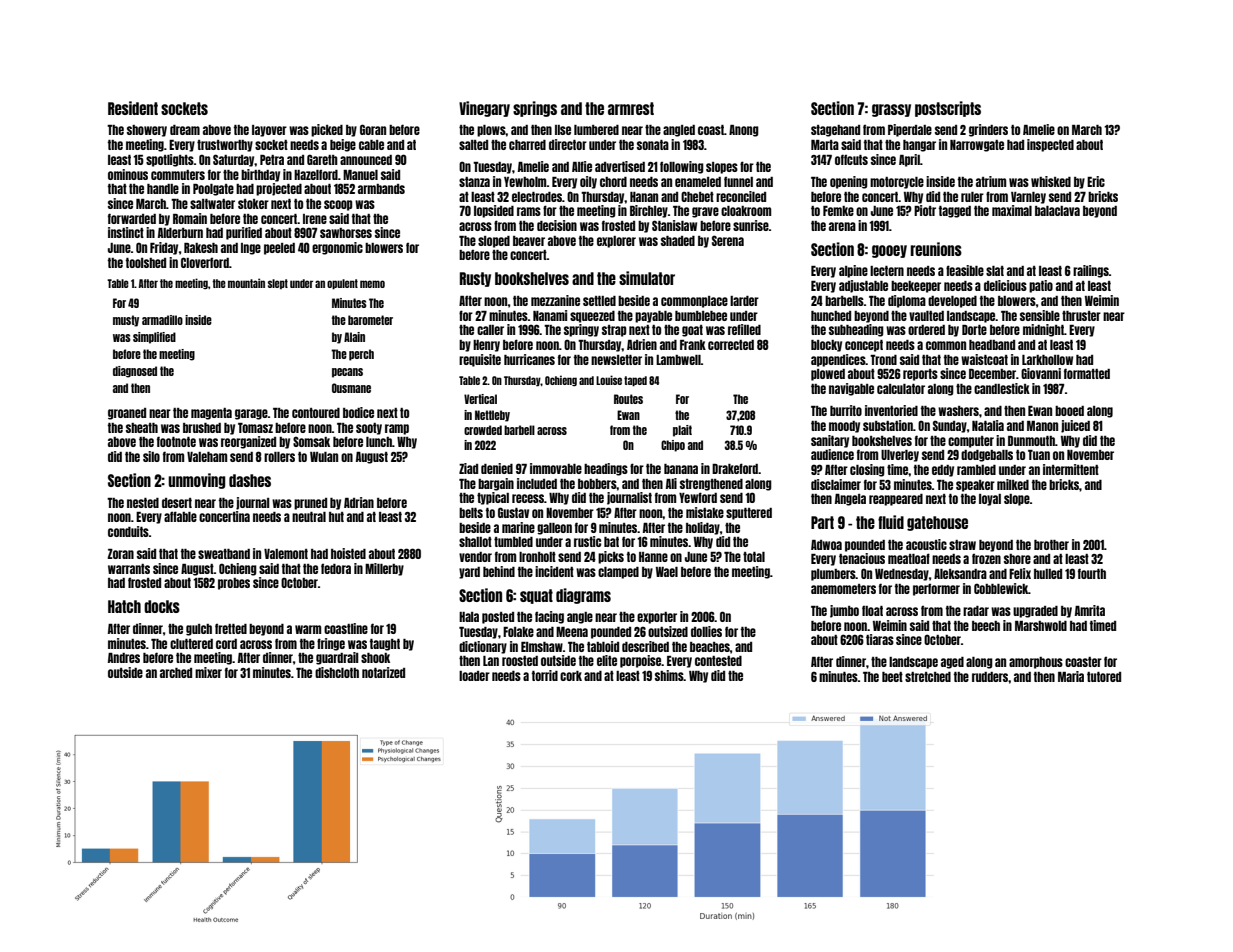 Image resolution: width=1233 pixels, height=952 pixels. Describe the element at coordinates (900, 456) in the screenshot. I see `Ulverley` at that location.
